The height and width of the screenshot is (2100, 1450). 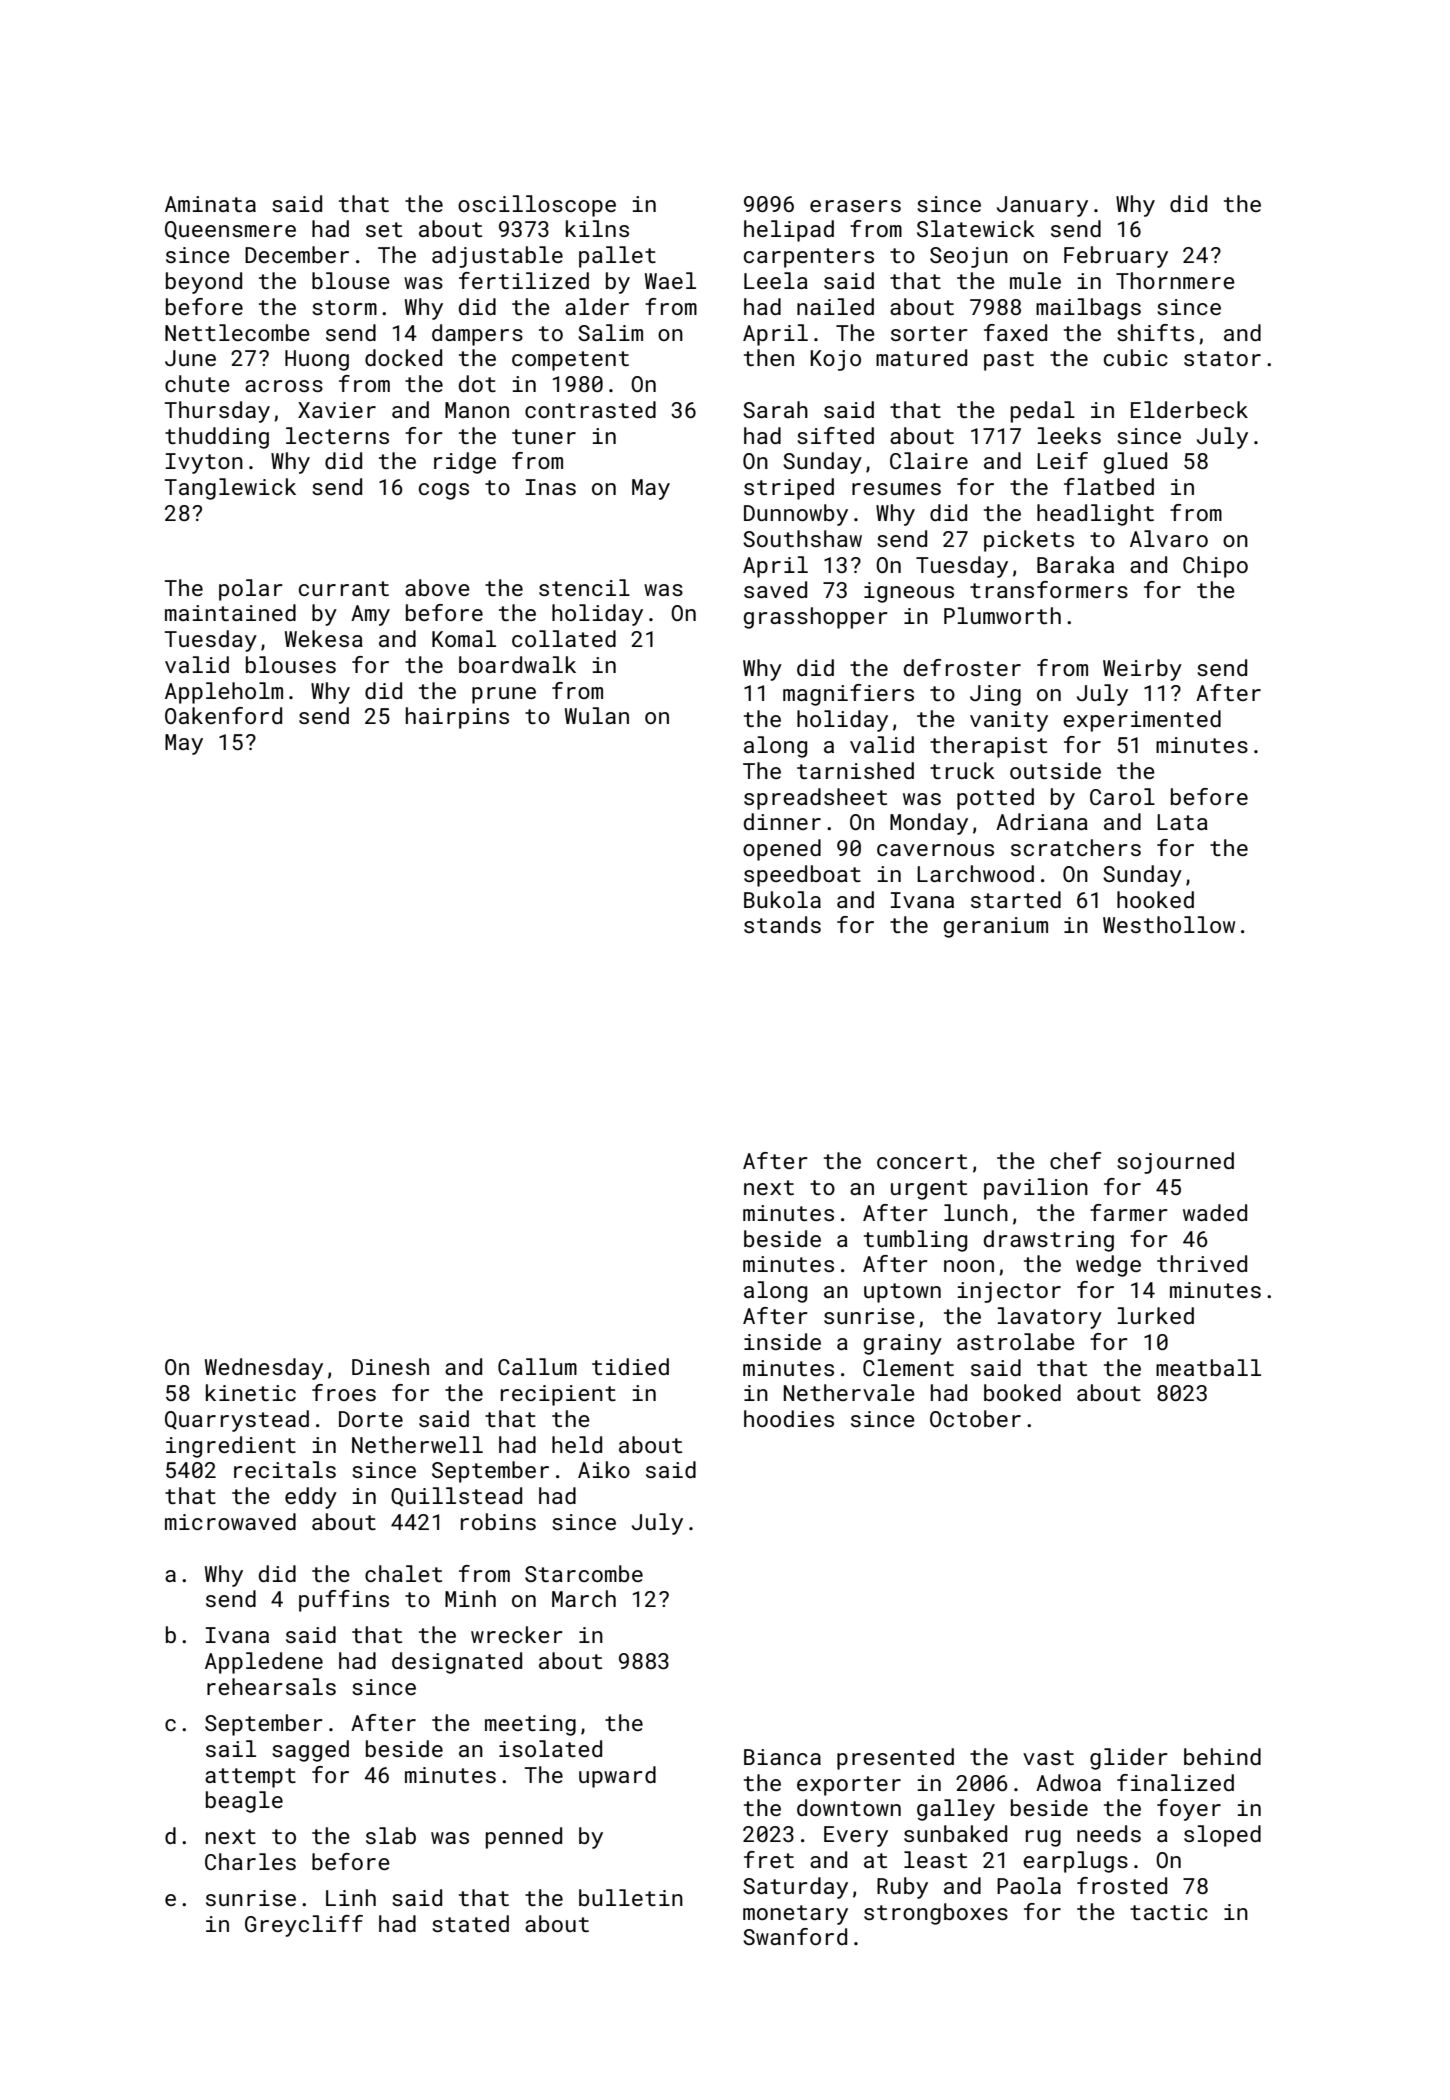 I want to click on oscilloscope, so click(x=537, y=206).
